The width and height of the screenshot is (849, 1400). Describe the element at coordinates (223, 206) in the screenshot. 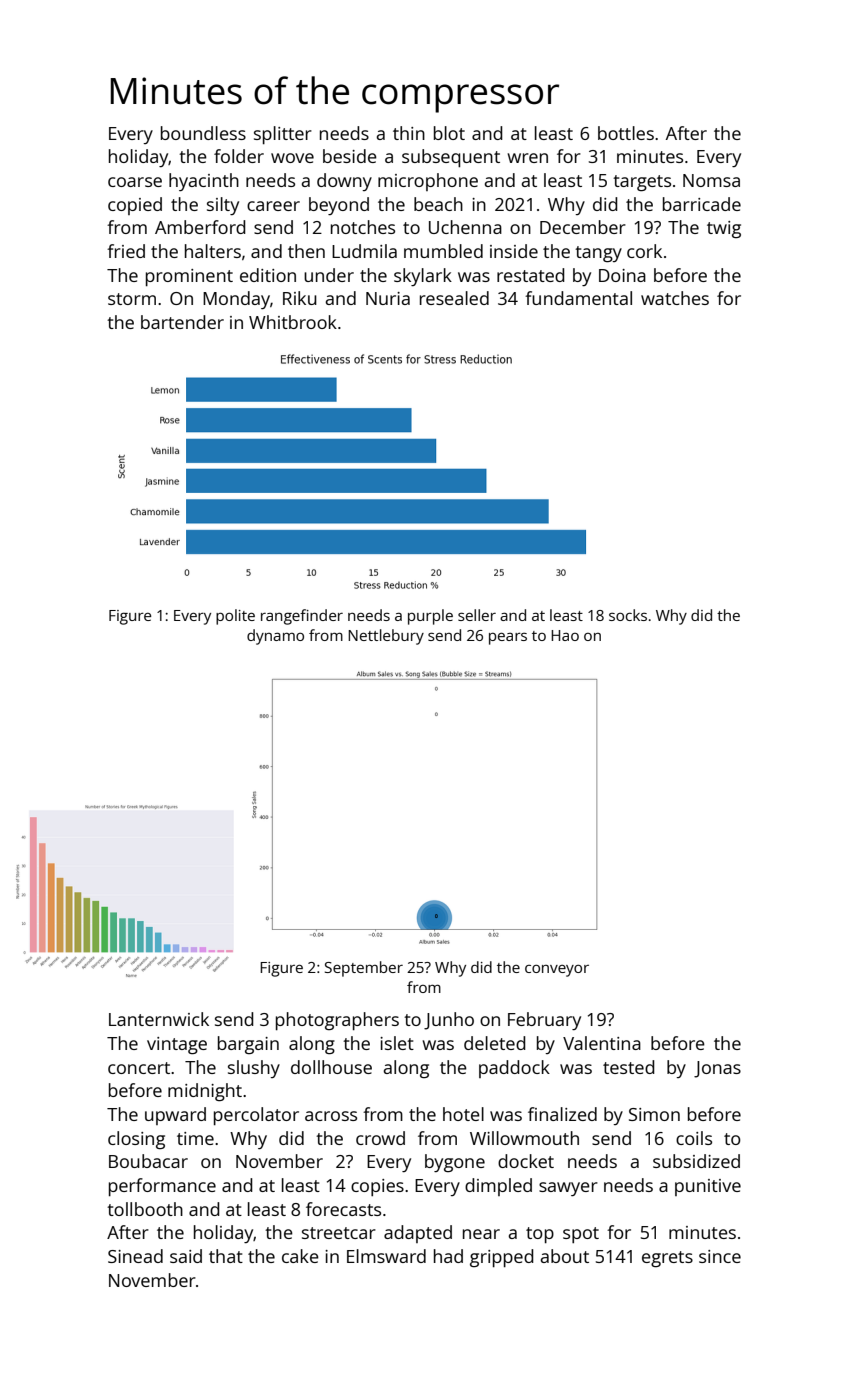

I see `silty` at that location.
